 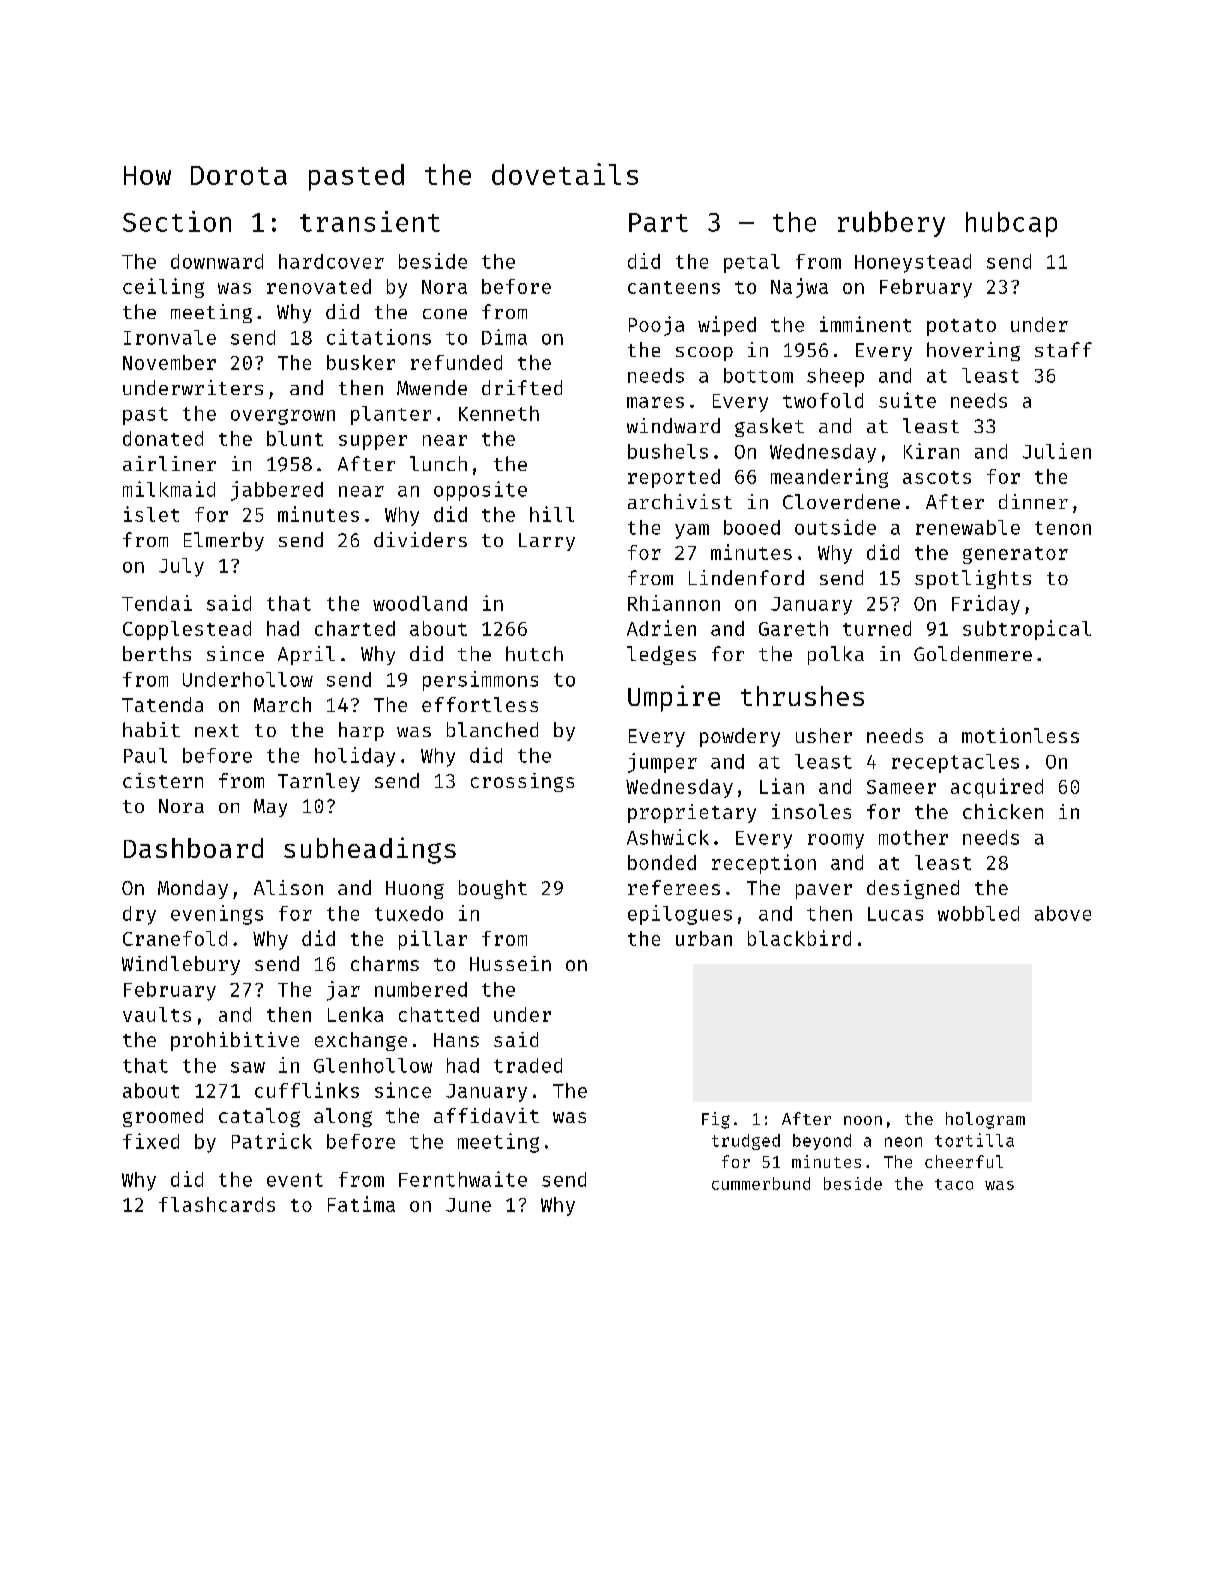 I want to click on flashcards, so click(x=217, y=1204).
